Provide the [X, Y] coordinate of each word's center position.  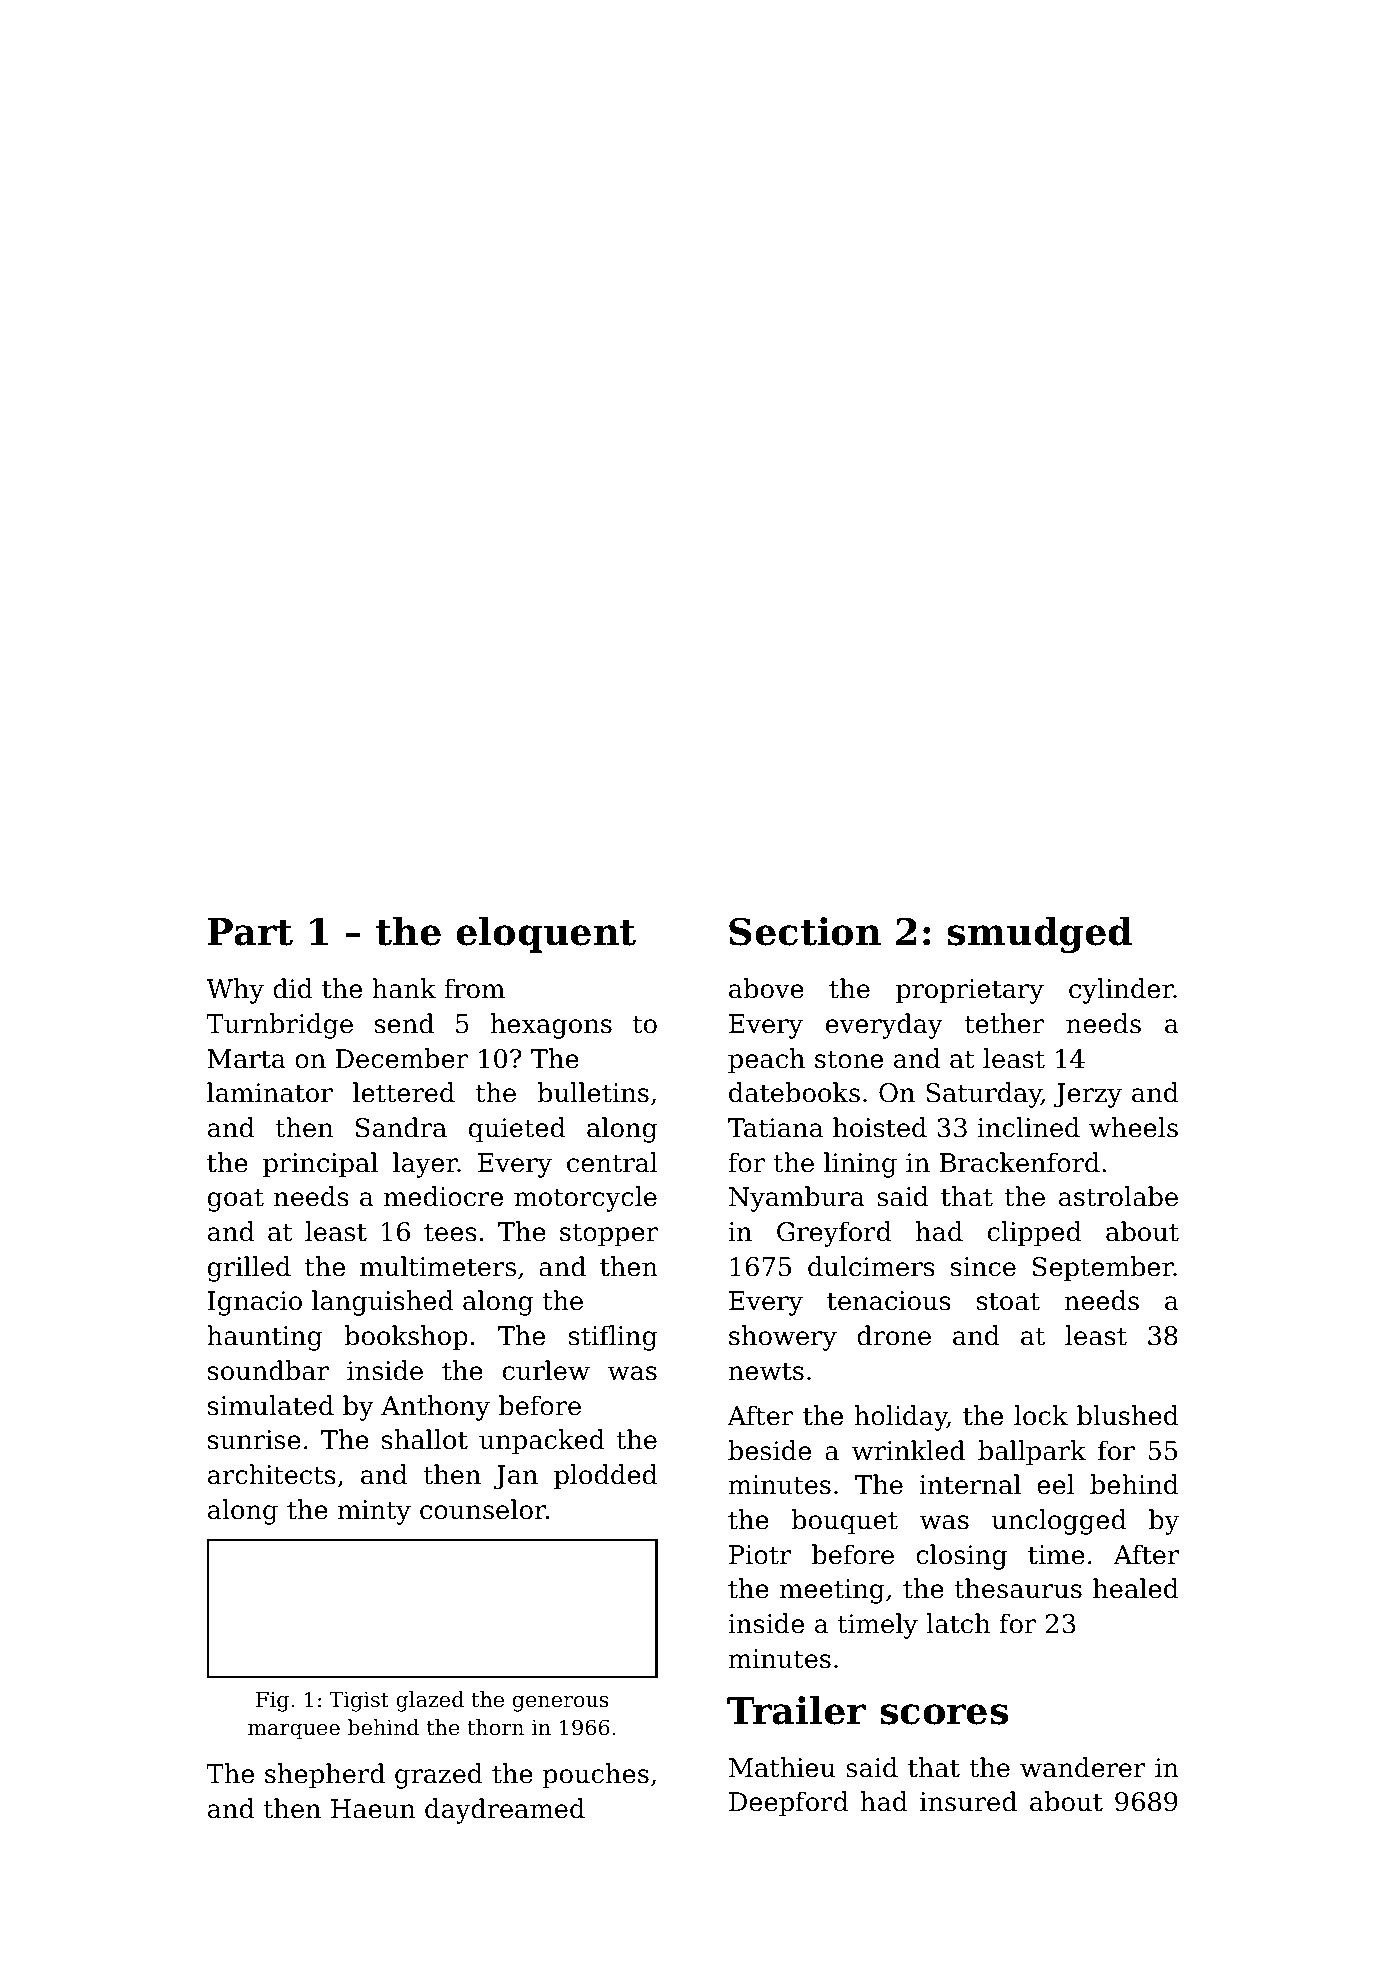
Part [250, 932]
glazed [430, 1701]
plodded [605, 1477]
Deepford [788, 1804]
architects [272, 1474]
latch [958, 1623]
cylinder [1121, 991]
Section [805, 931]
